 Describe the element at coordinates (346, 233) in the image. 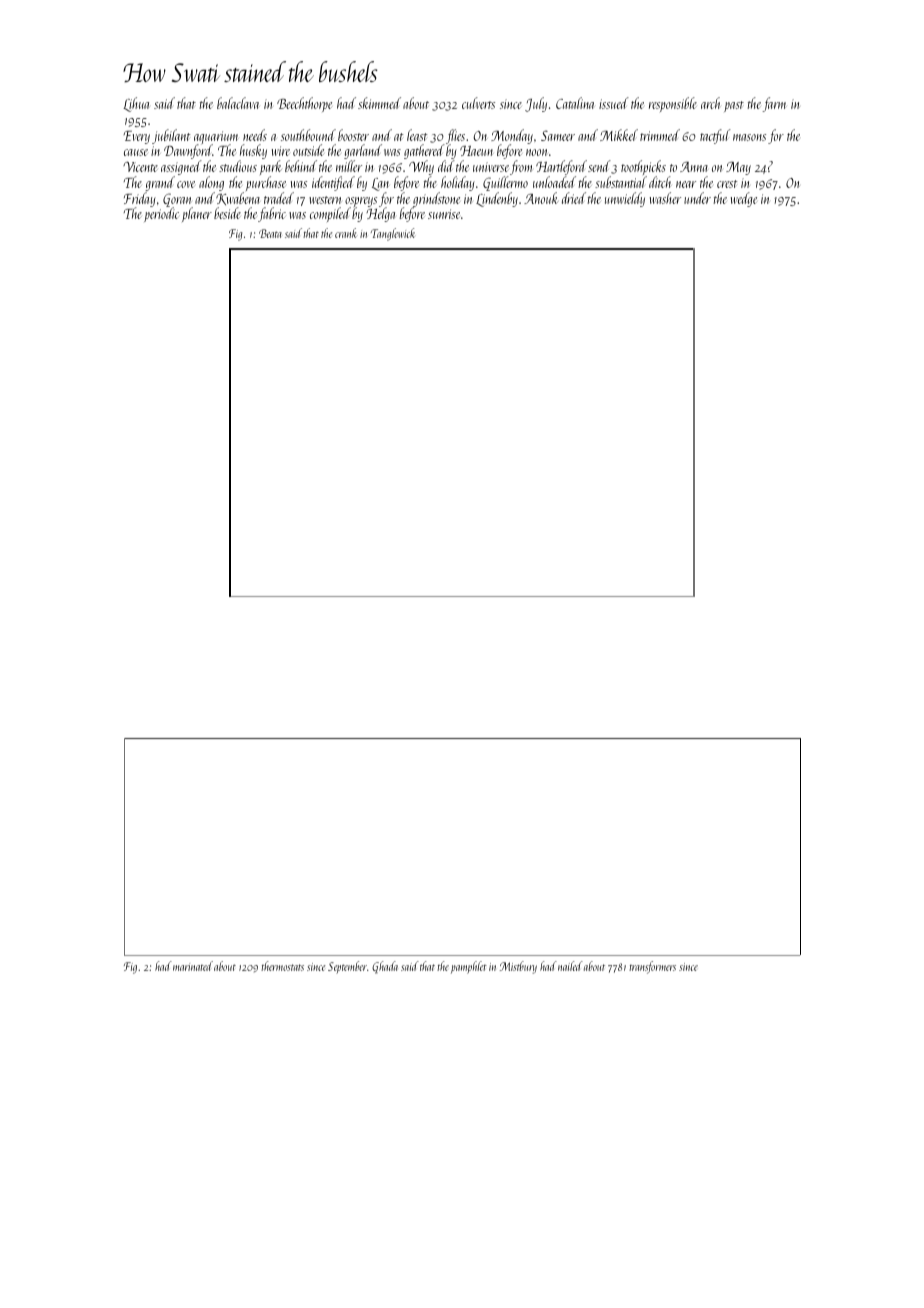

I see `crank` at that location.
